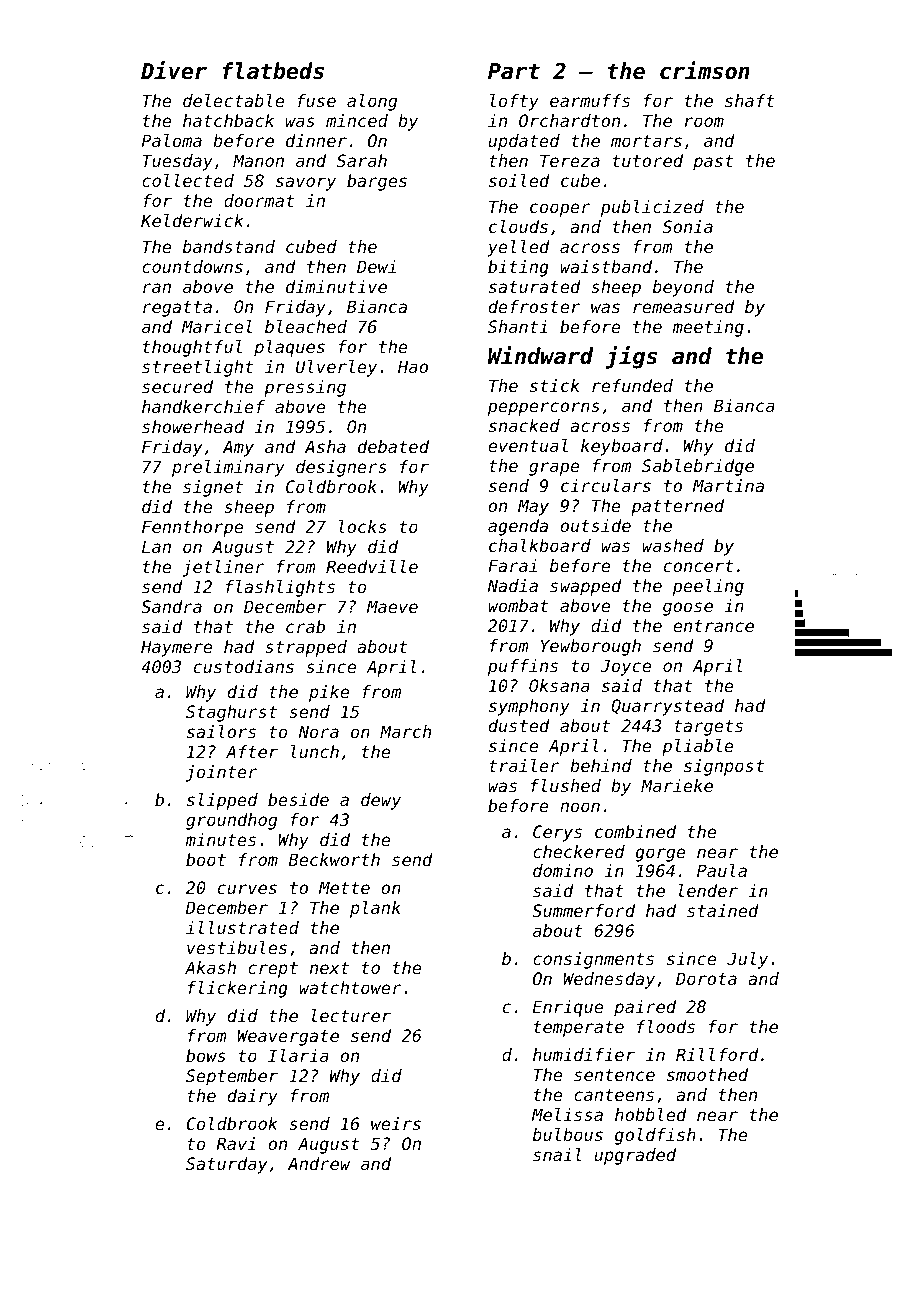  Describe the element at coordinates (377, 182) in the page. I see `barges` at that location.
